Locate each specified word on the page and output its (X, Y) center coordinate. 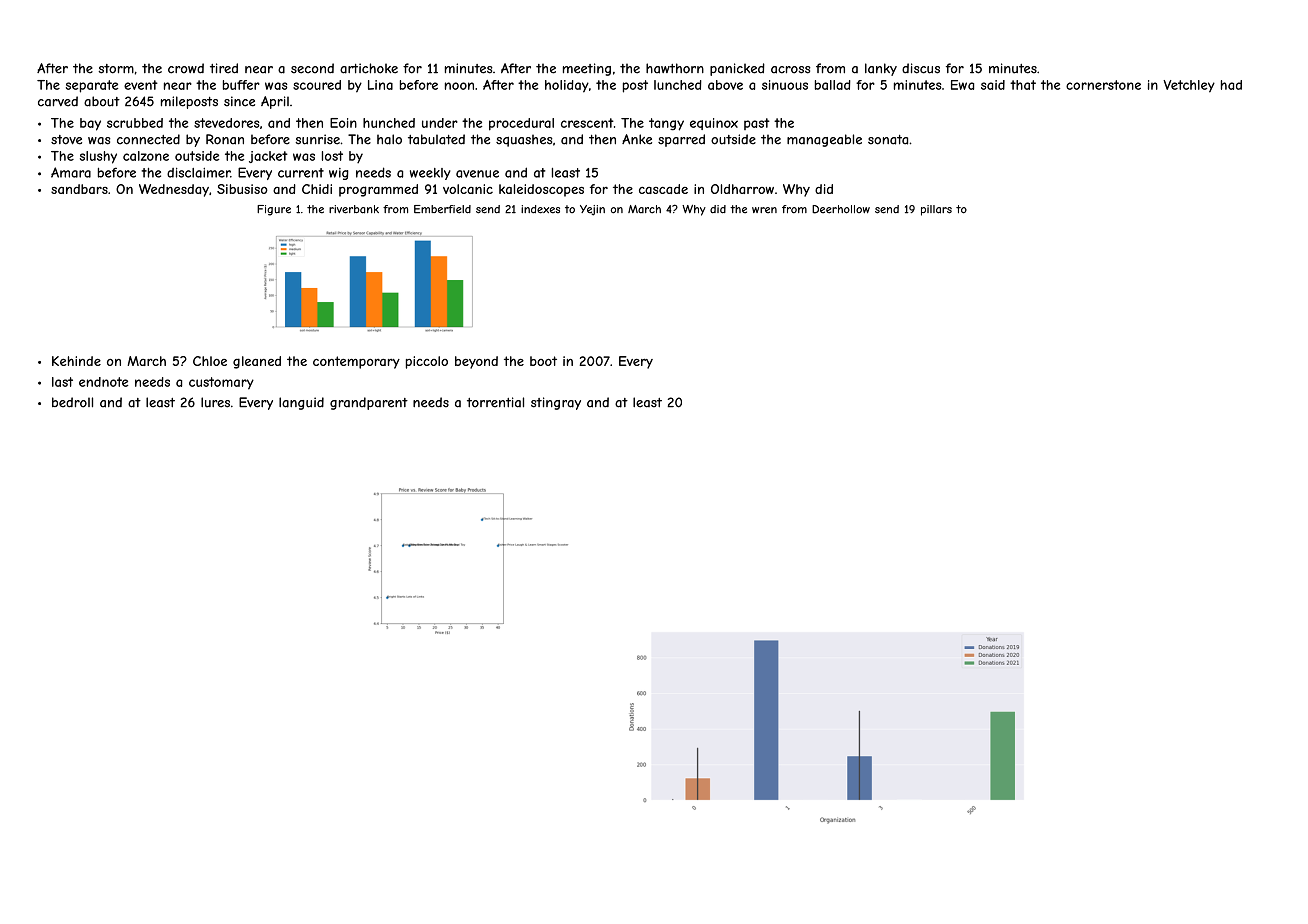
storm (116, 69)
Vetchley (1189, 86)
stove (66, 140)
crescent (587, 123)
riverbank (354, 209)
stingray (556, 403)
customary (221, 383)
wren (764, 210)
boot (543, 361)
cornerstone (1103, 85)
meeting (587, 69)
